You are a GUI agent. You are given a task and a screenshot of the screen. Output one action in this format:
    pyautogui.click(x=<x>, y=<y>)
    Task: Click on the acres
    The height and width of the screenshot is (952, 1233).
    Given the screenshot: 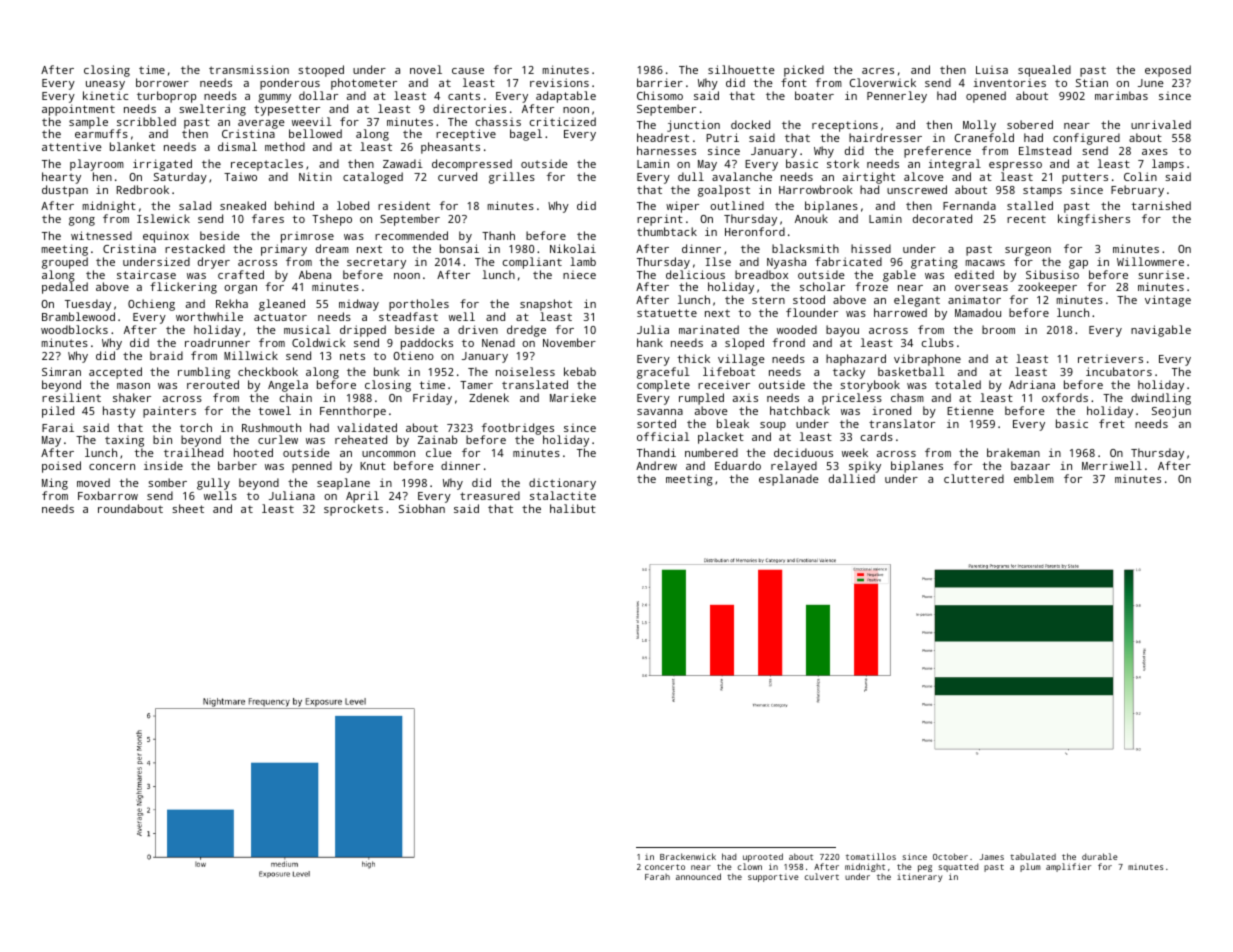 What is the action you would take?
    pyautogui.click(x=878, y=71)
